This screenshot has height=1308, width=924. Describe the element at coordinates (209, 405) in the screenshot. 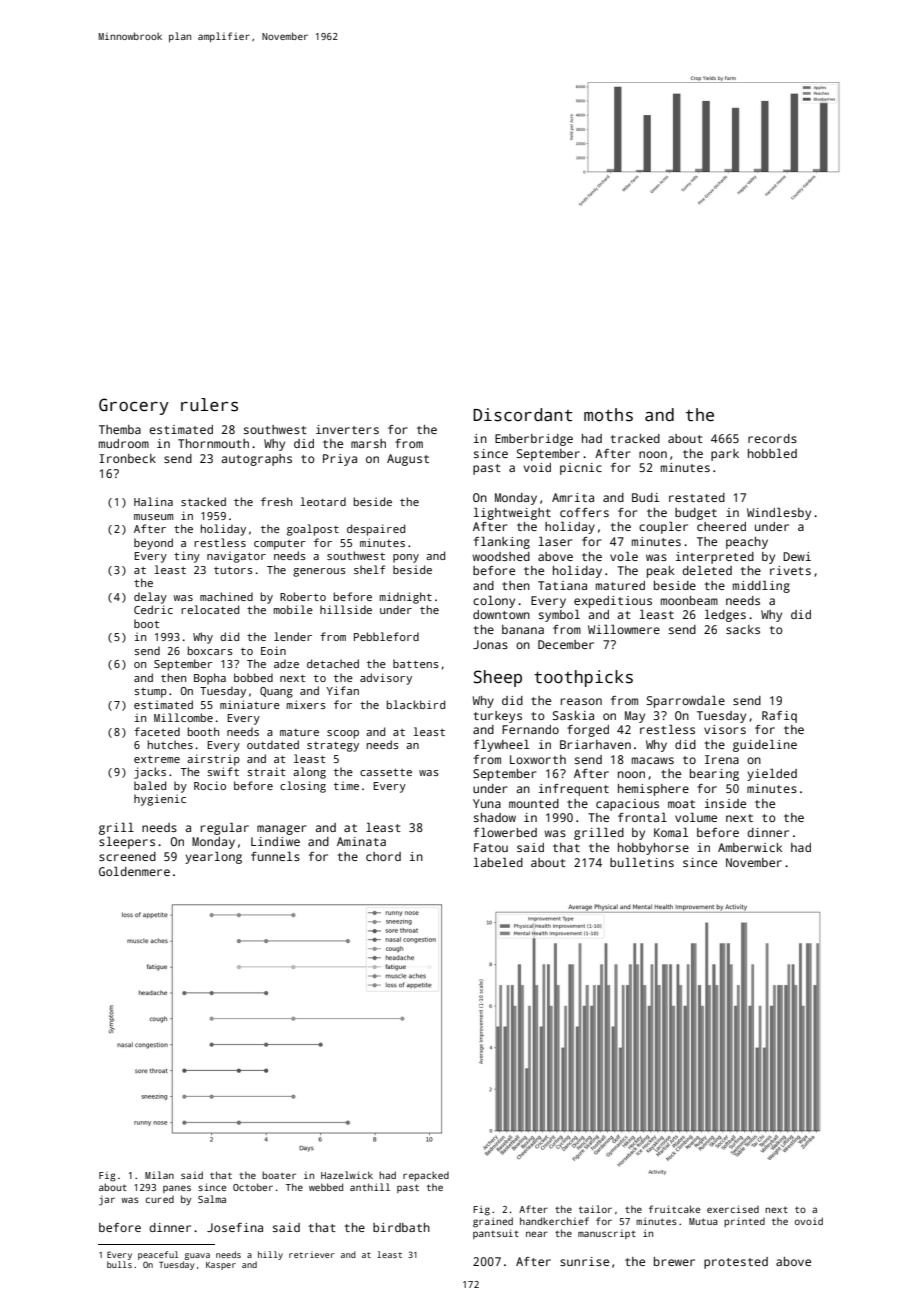

I see `rulers` at that location.
